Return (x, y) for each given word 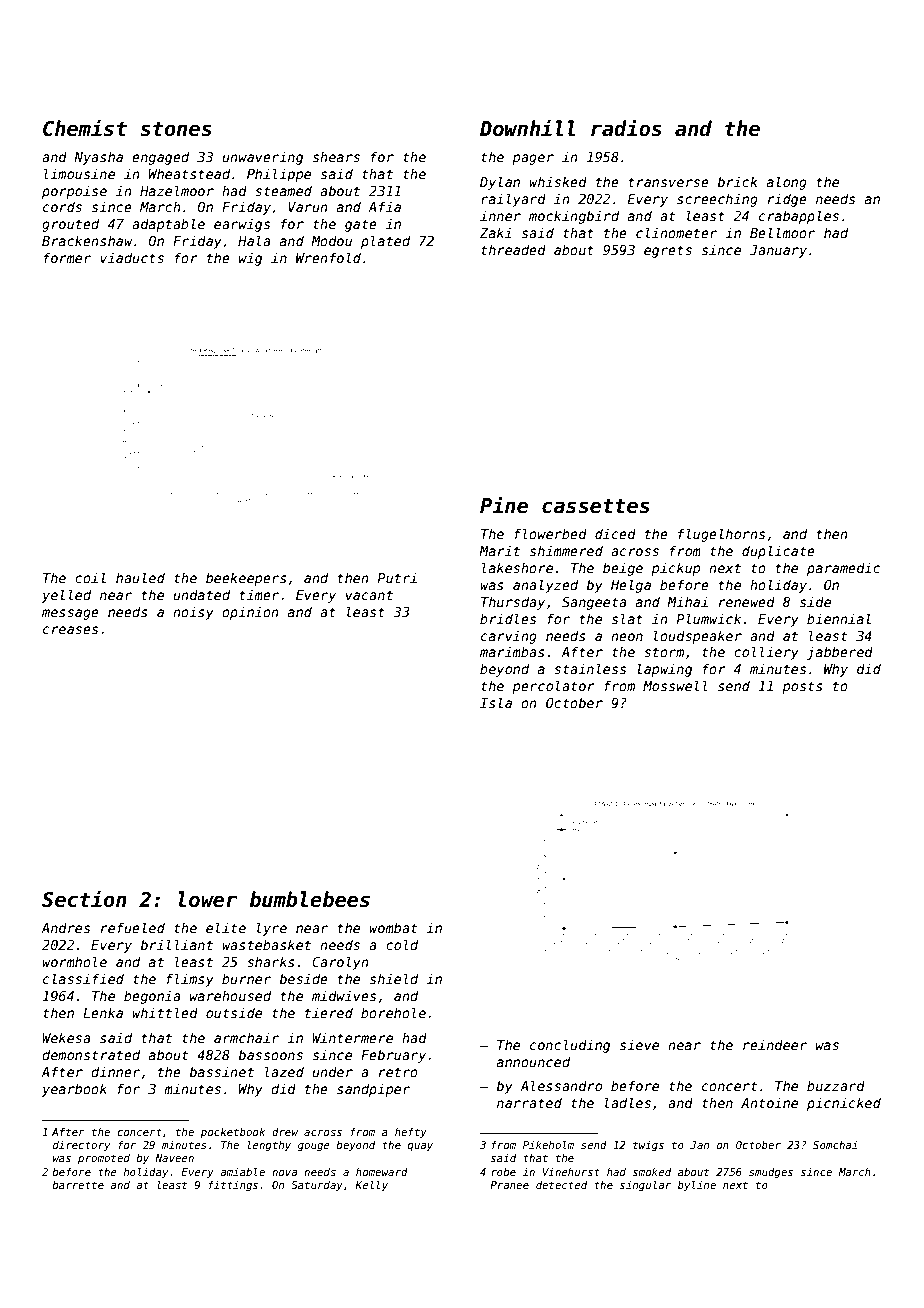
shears (336, 156)
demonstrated (91, 1054)
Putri (397, 577)
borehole (393, 1012)
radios (626, 128)
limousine (79, 173)
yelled (66, 596)
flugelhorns (721, 535)
